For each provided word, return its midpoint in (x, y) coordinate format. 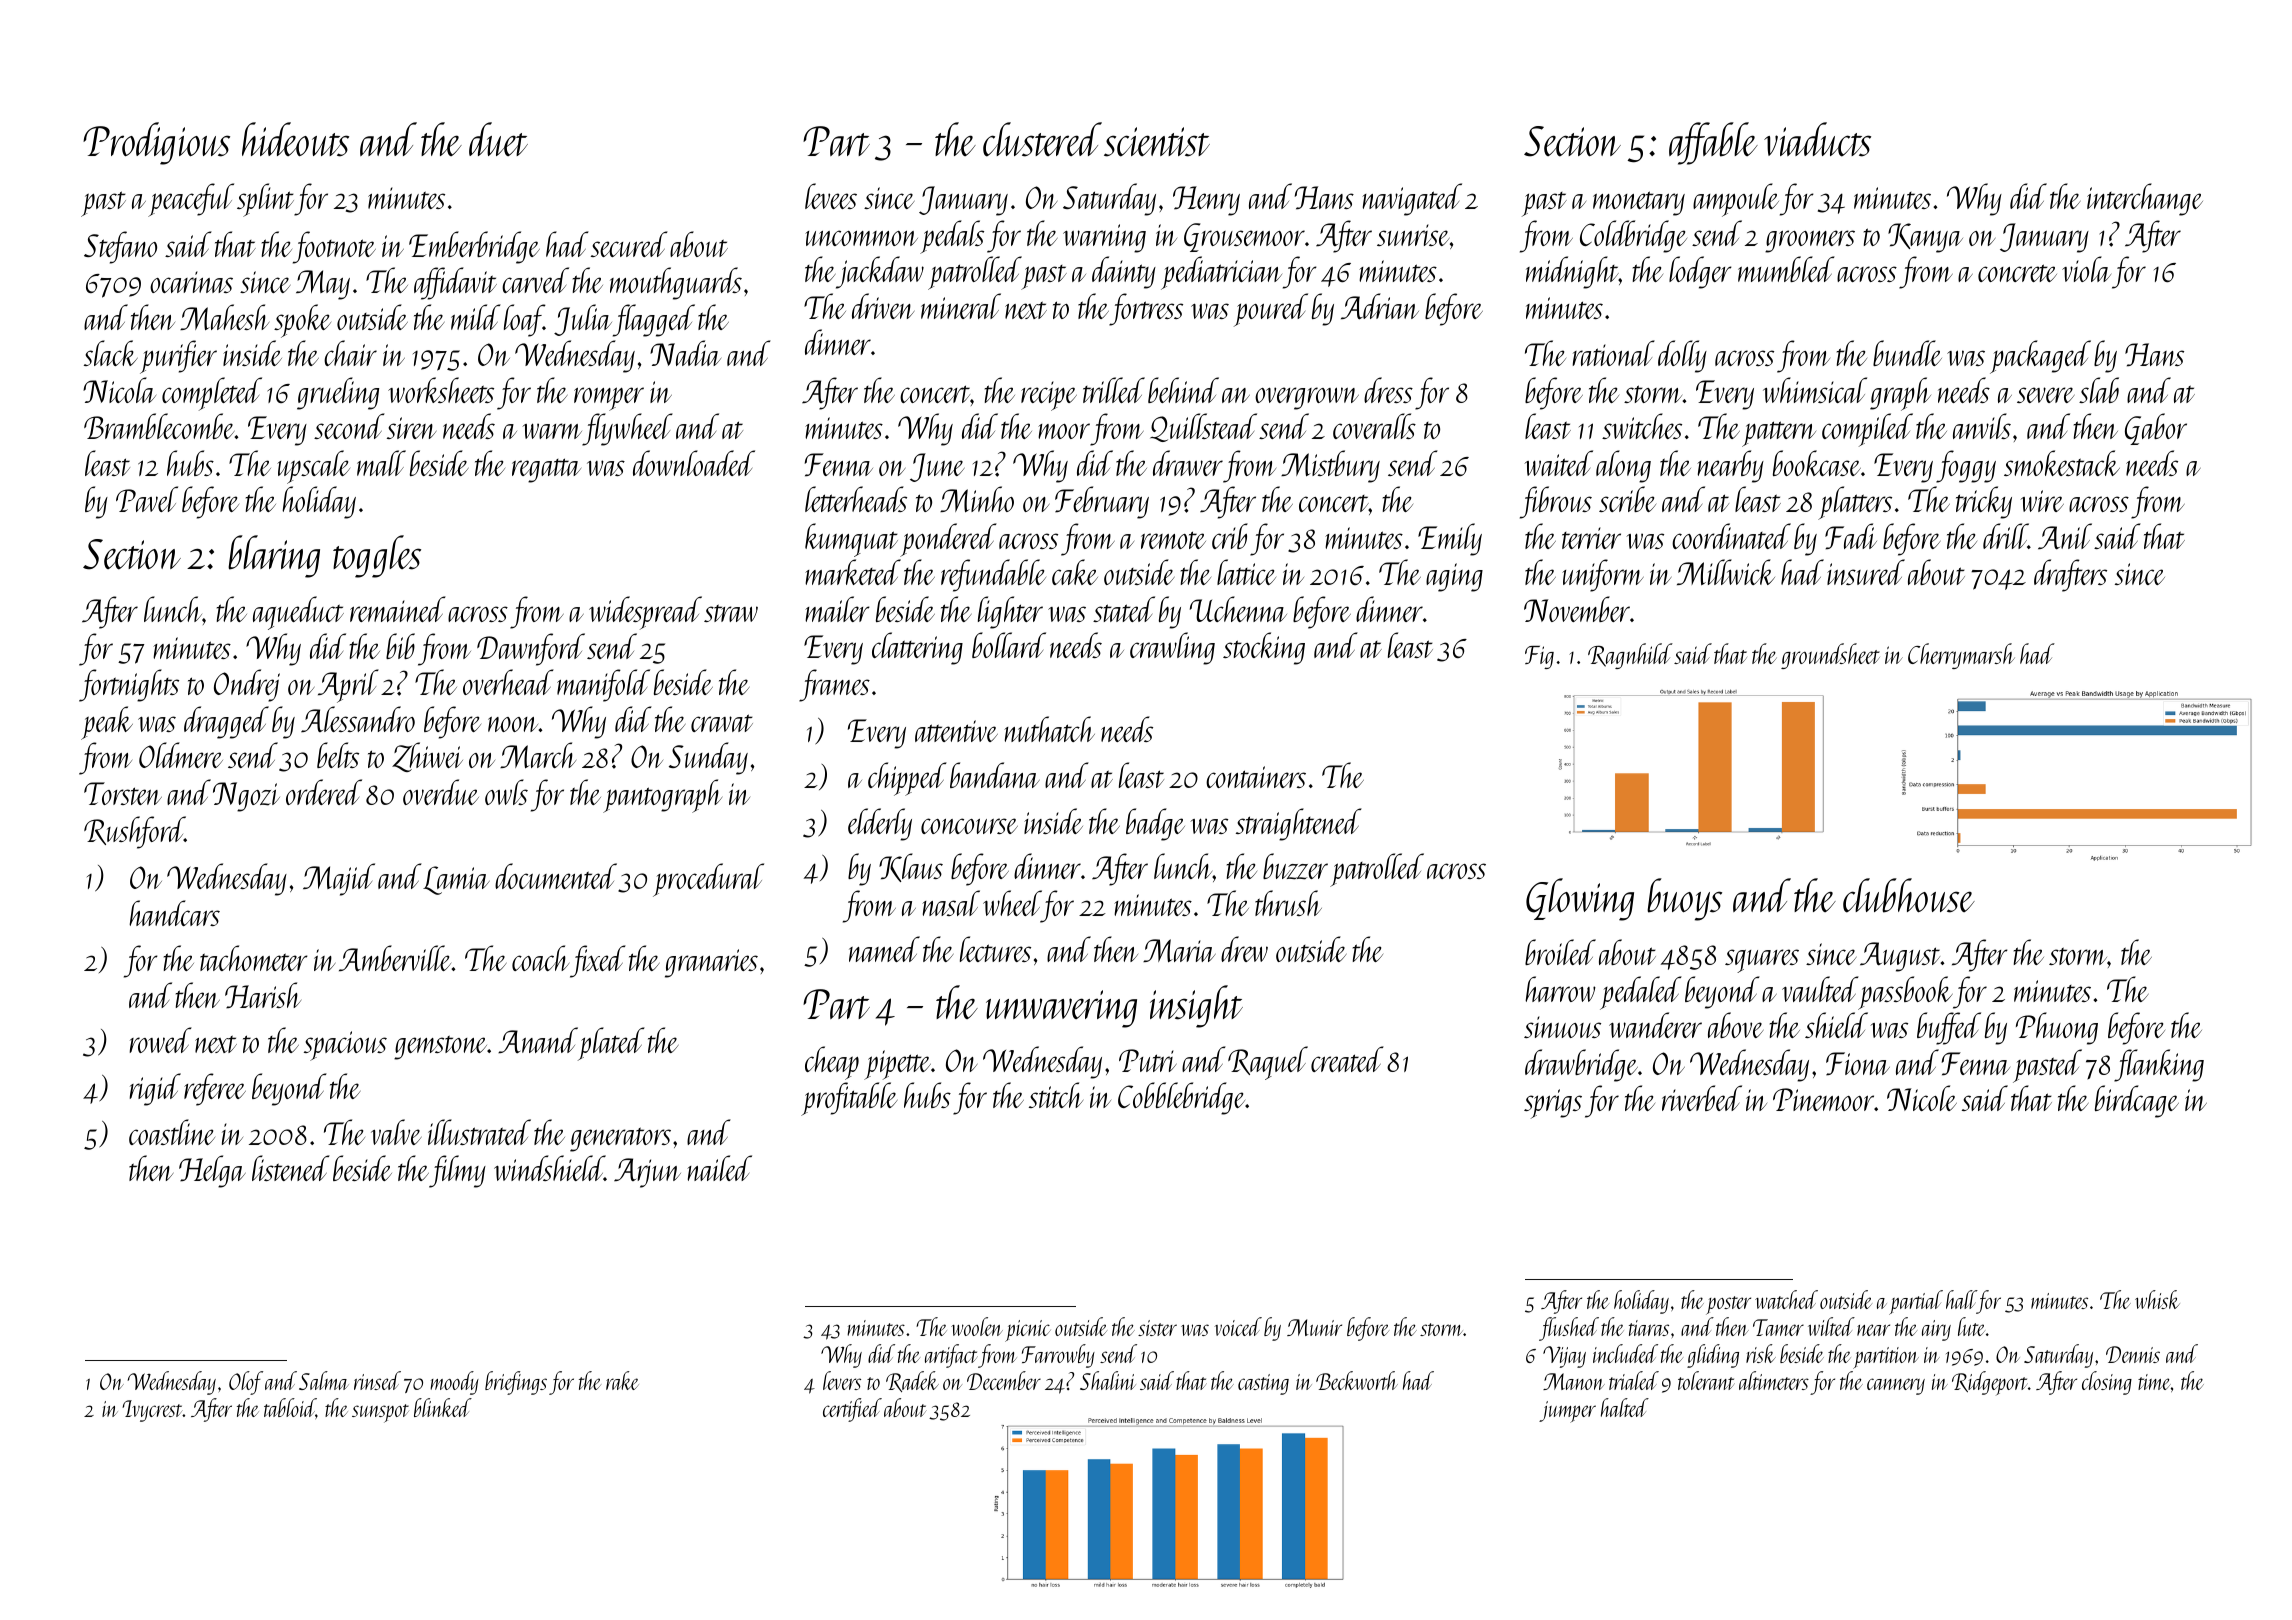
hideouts (295, 139)
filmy (457, 1171)
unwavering (1061, 1009)
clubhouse (1909, 895)
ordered (324, 792)
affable (1713, 143)
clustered (1042, 139)
